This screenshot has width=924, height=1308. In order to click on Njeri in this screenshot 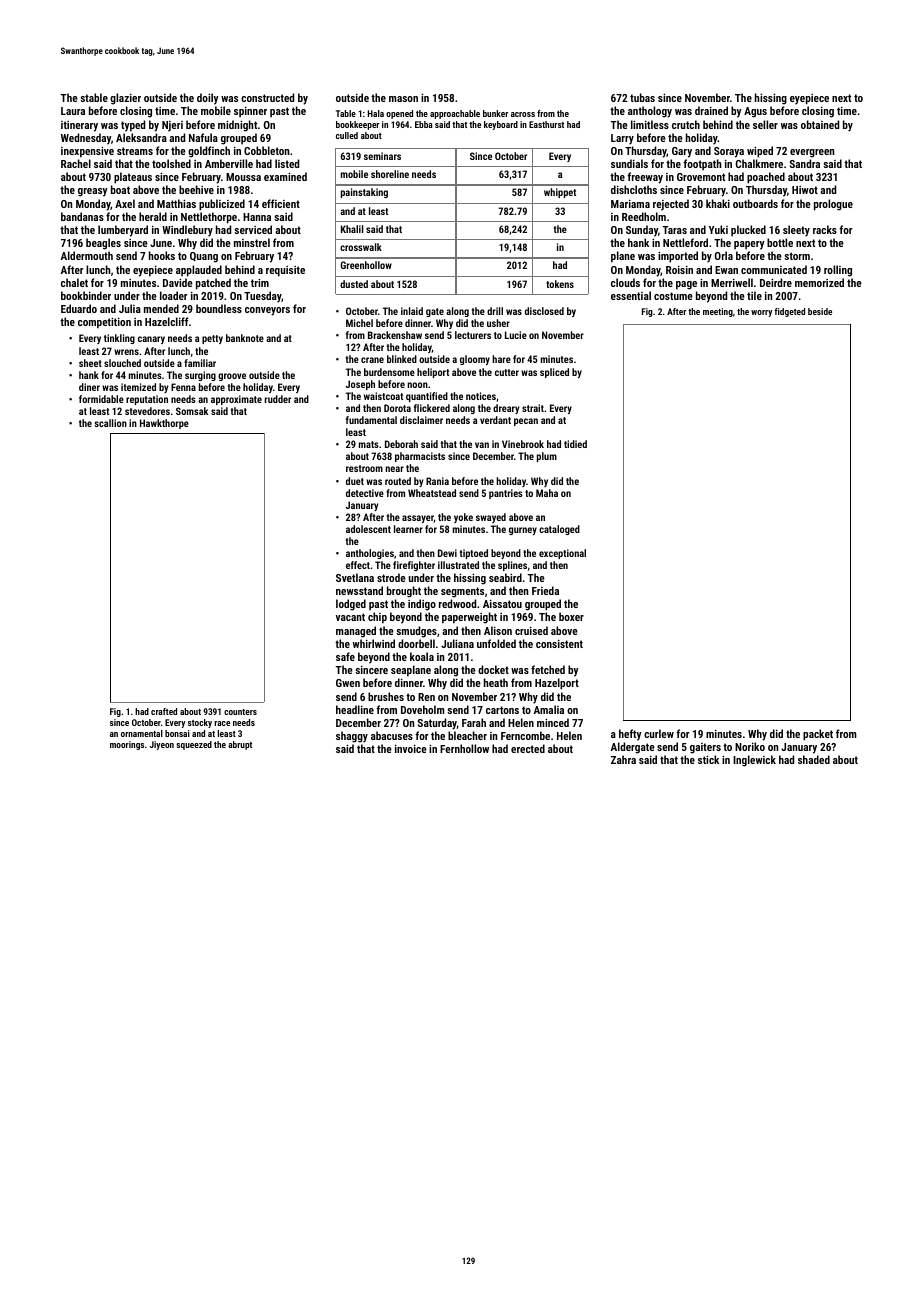, I will do `click(172, 126)`.
